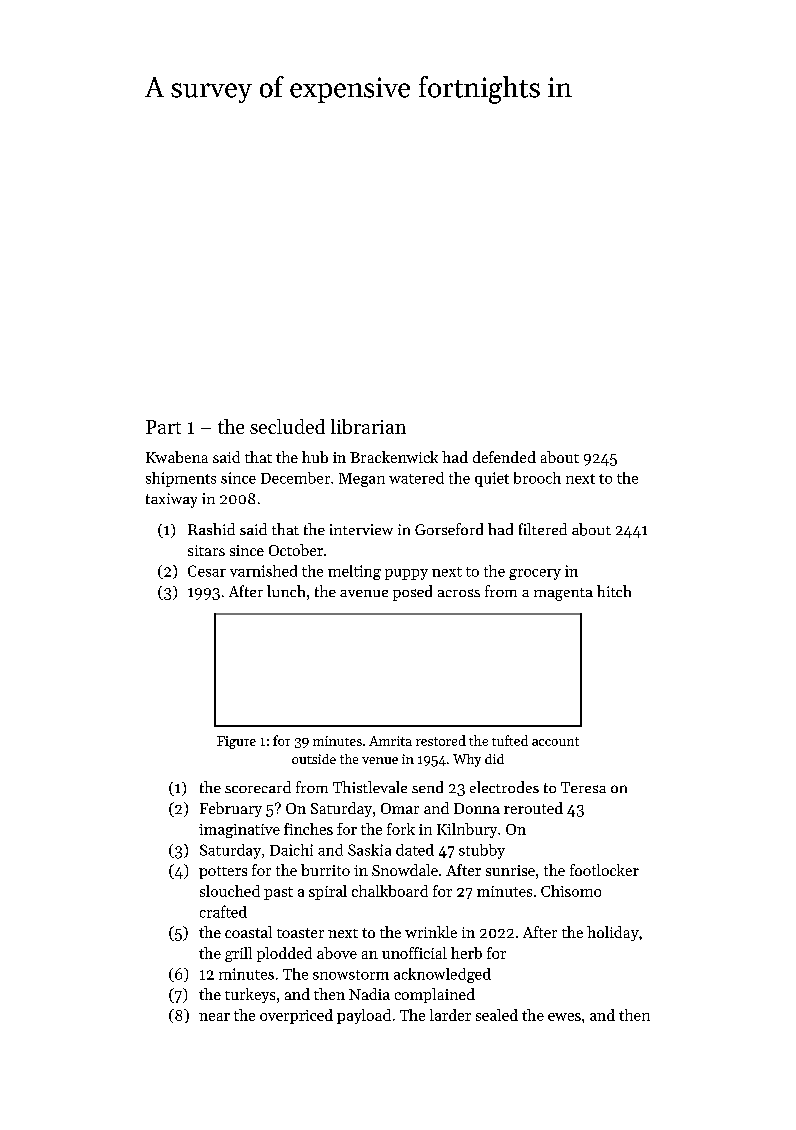 This screenshot has height=1130, width=796. What do you see at coordinates (207, 571) in the screenshot?
I see `Cesar` at bounding box center [207, 571].
